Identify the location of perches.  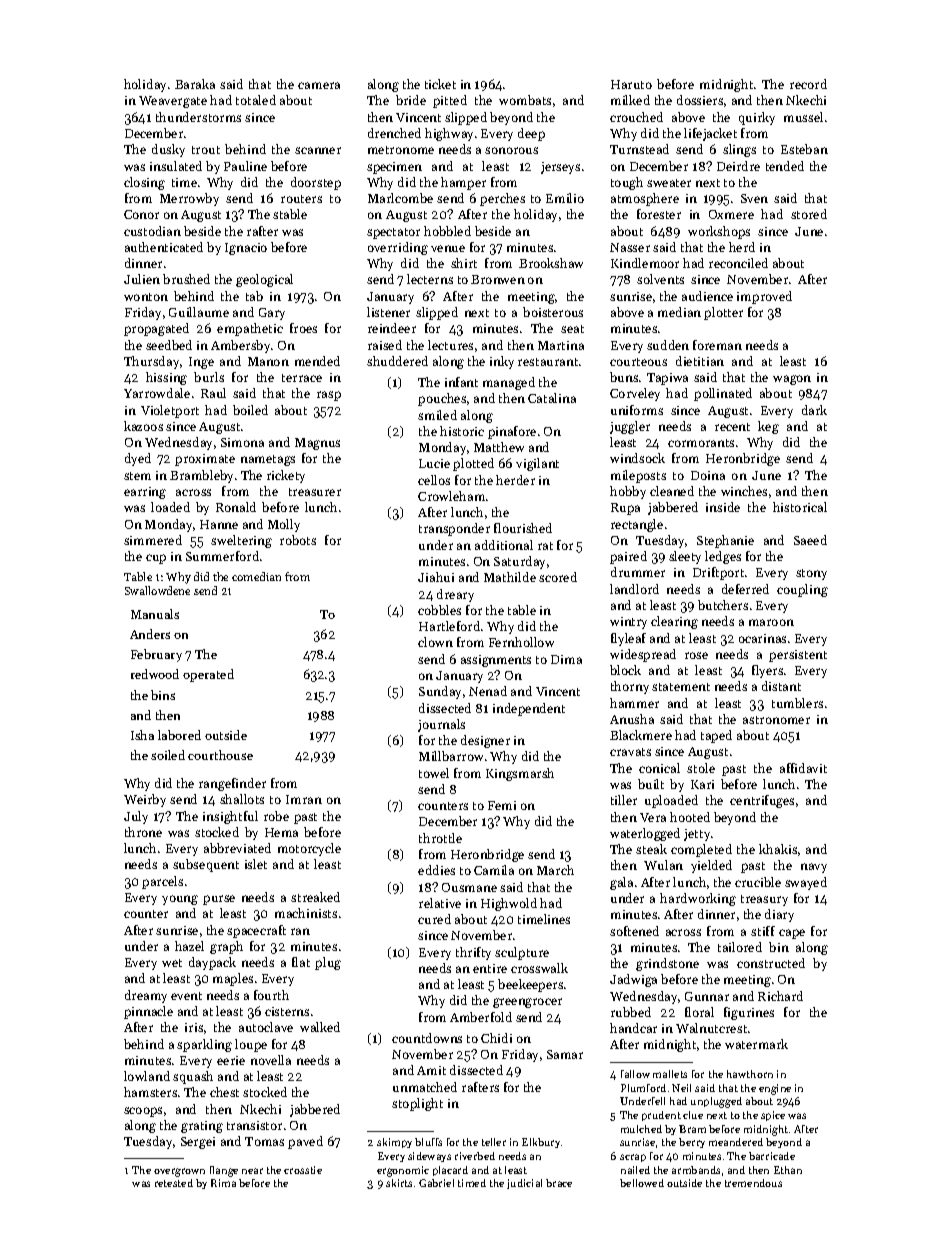
(502, 199).
